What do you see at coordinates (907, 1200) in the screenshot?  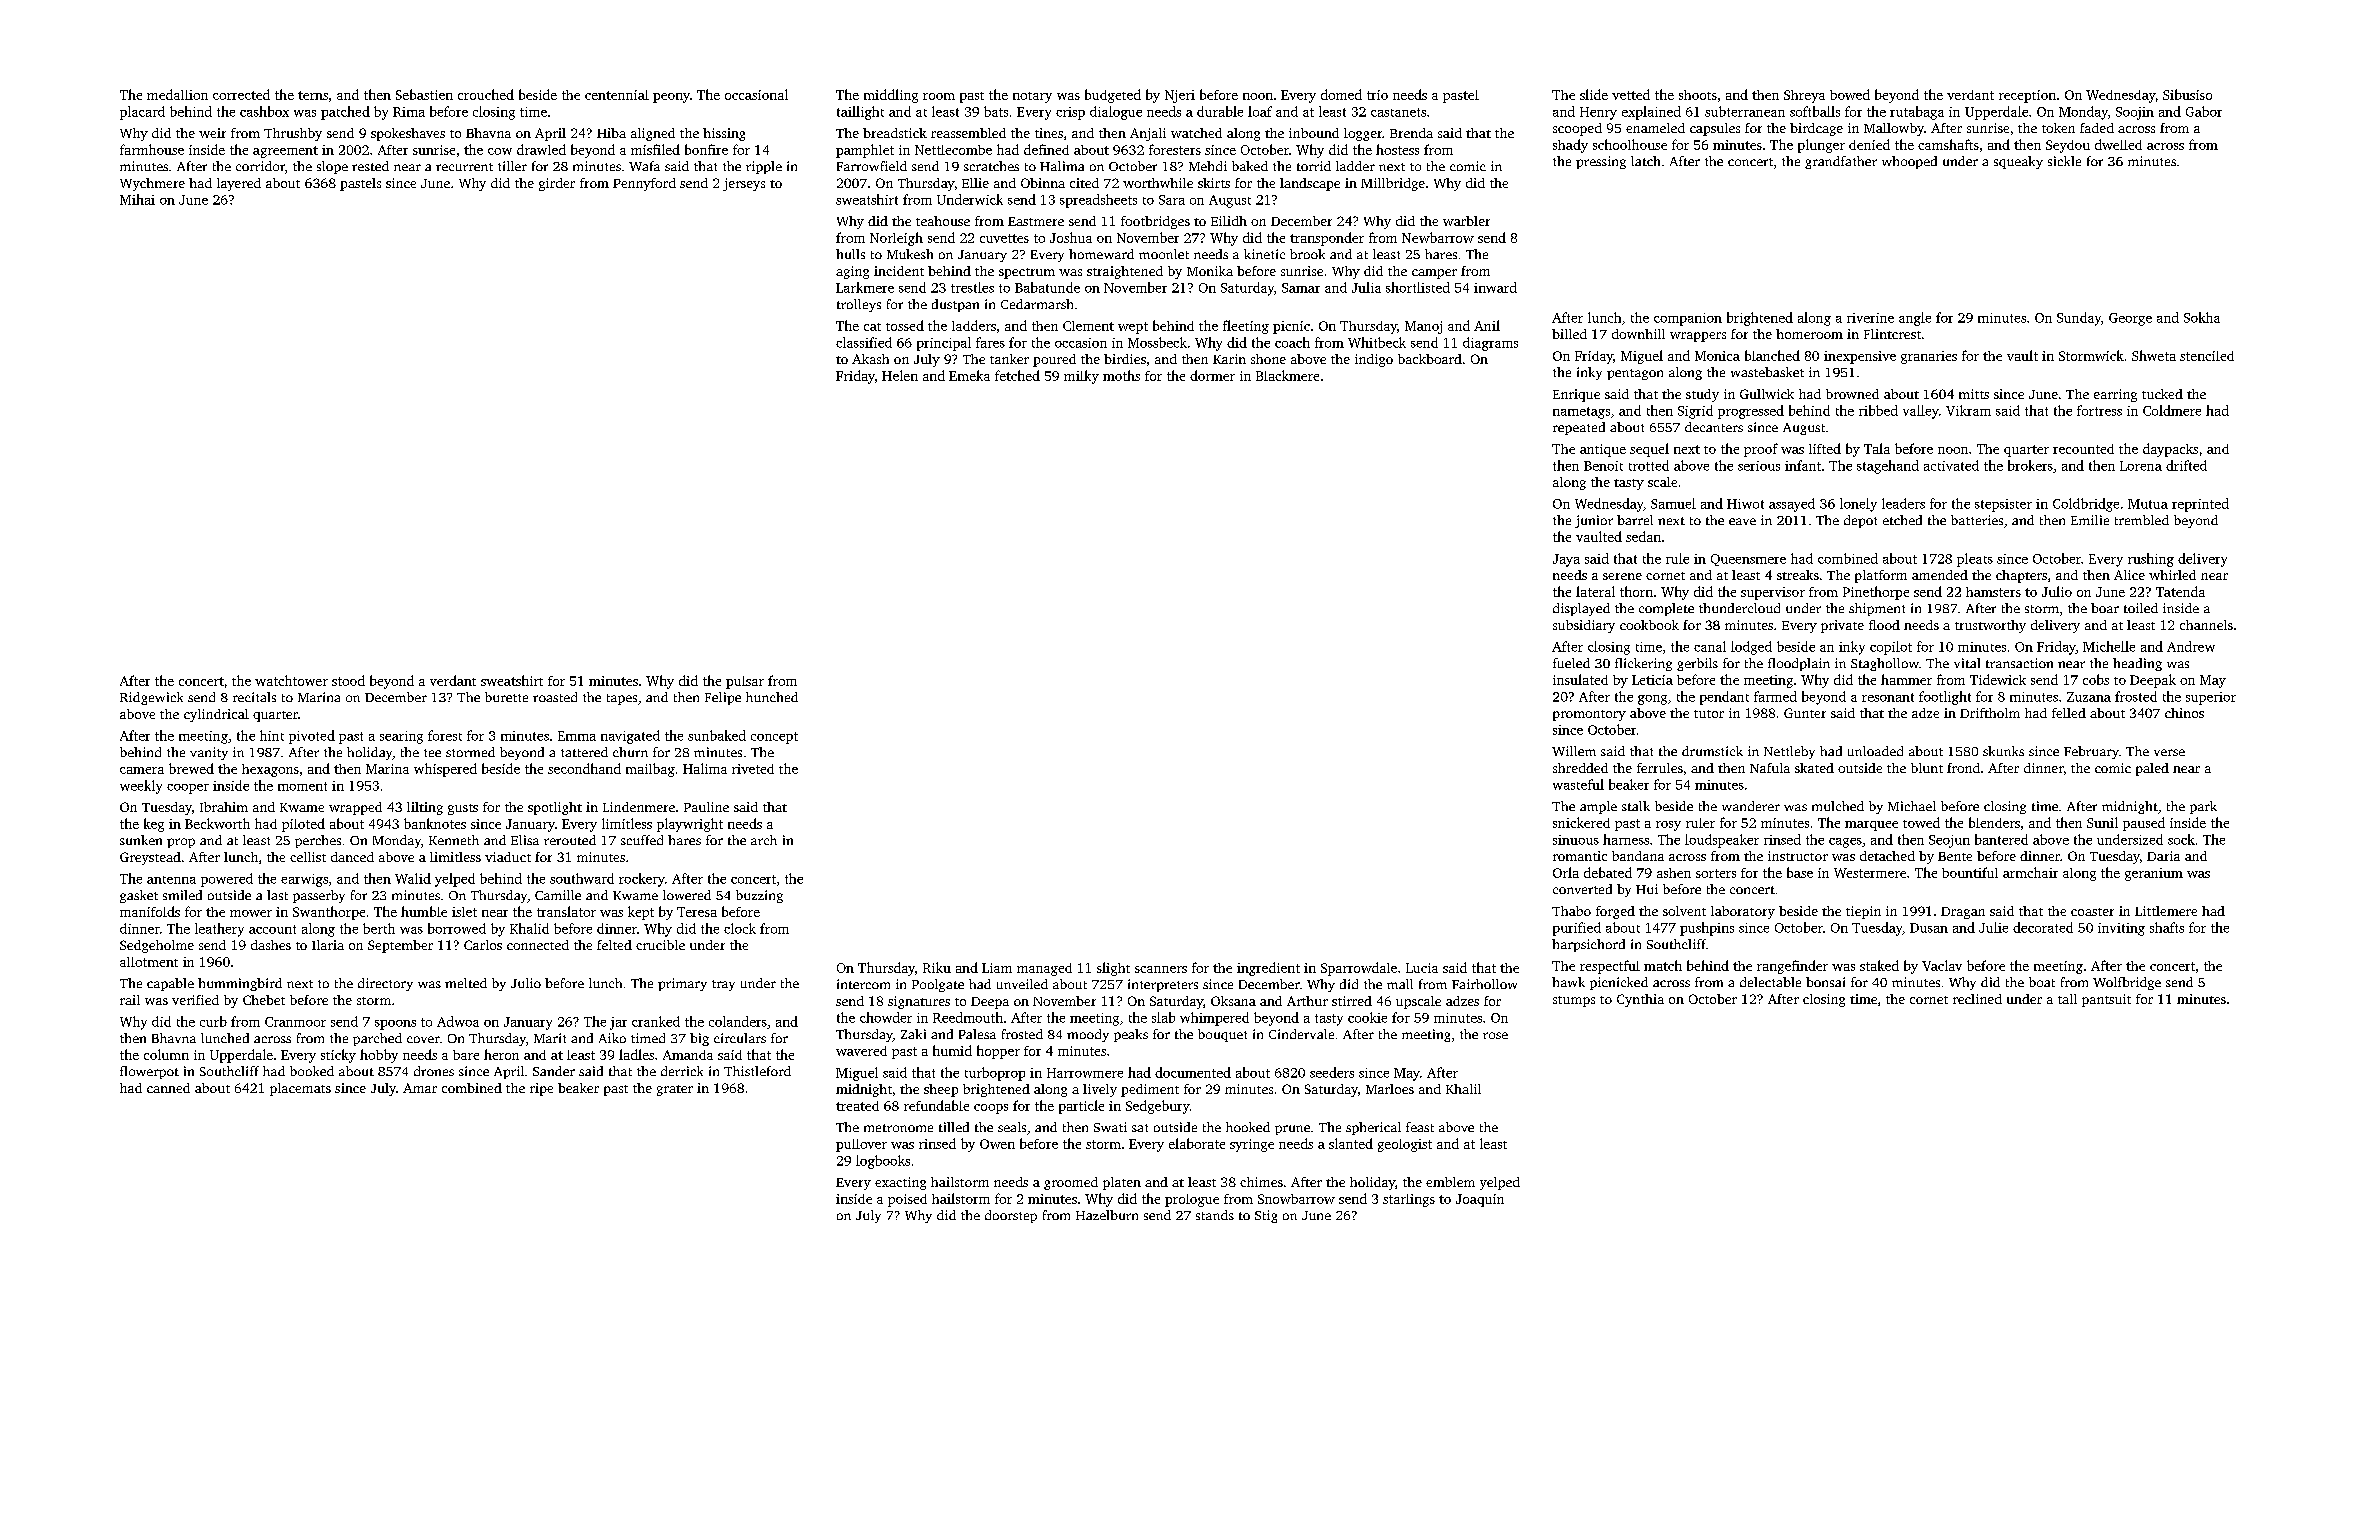 I see `poised` at bounding box center [907, 1200].
